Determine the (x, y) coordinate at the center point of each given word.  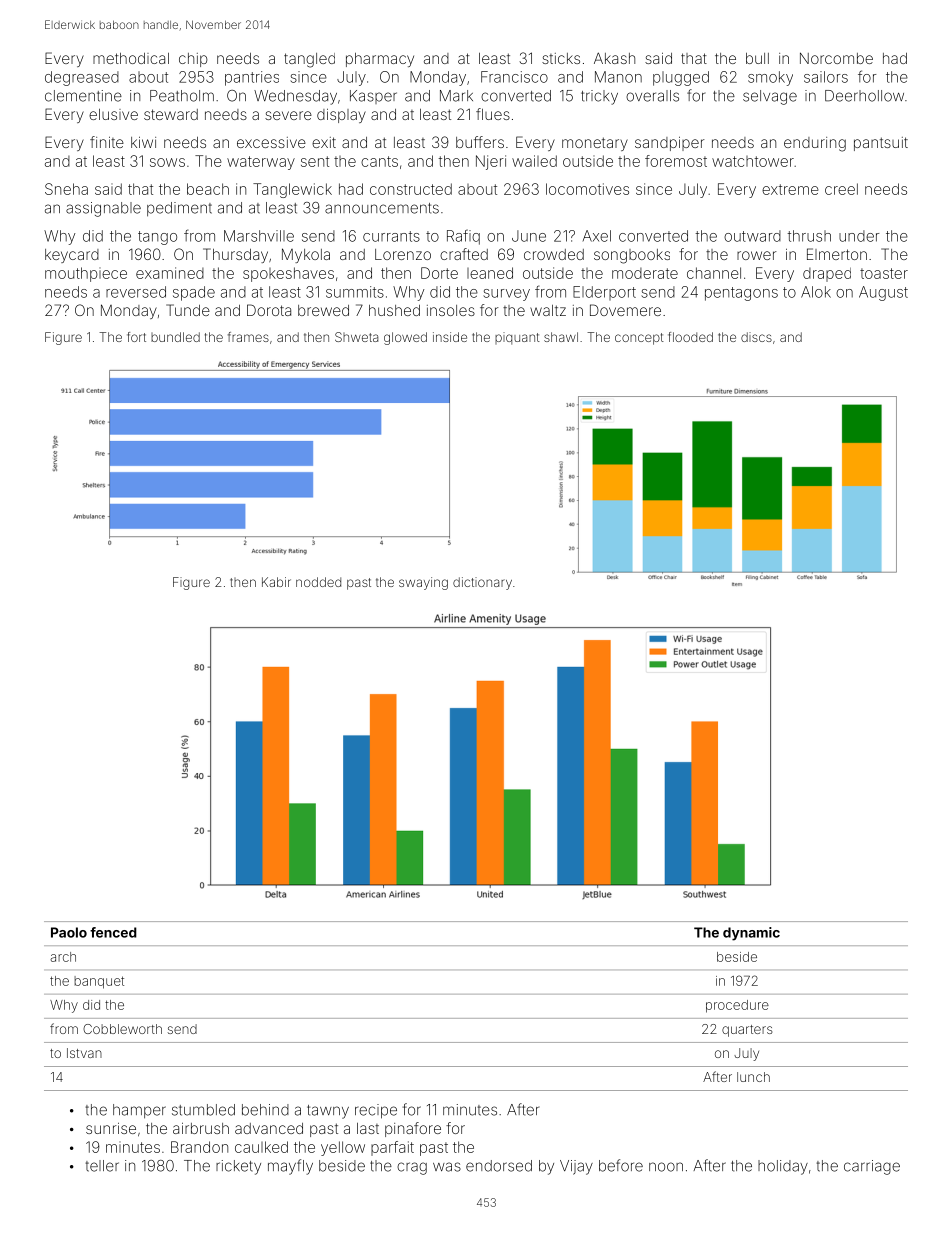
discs (756, 337)
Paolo (69, 932)
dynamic (751, 934)
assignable (103, 209)
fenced (113, 932)
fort (136, 337)
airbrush (201, 1128)
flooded (690, 337)
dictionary (482, 583)
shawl (561, 337)
